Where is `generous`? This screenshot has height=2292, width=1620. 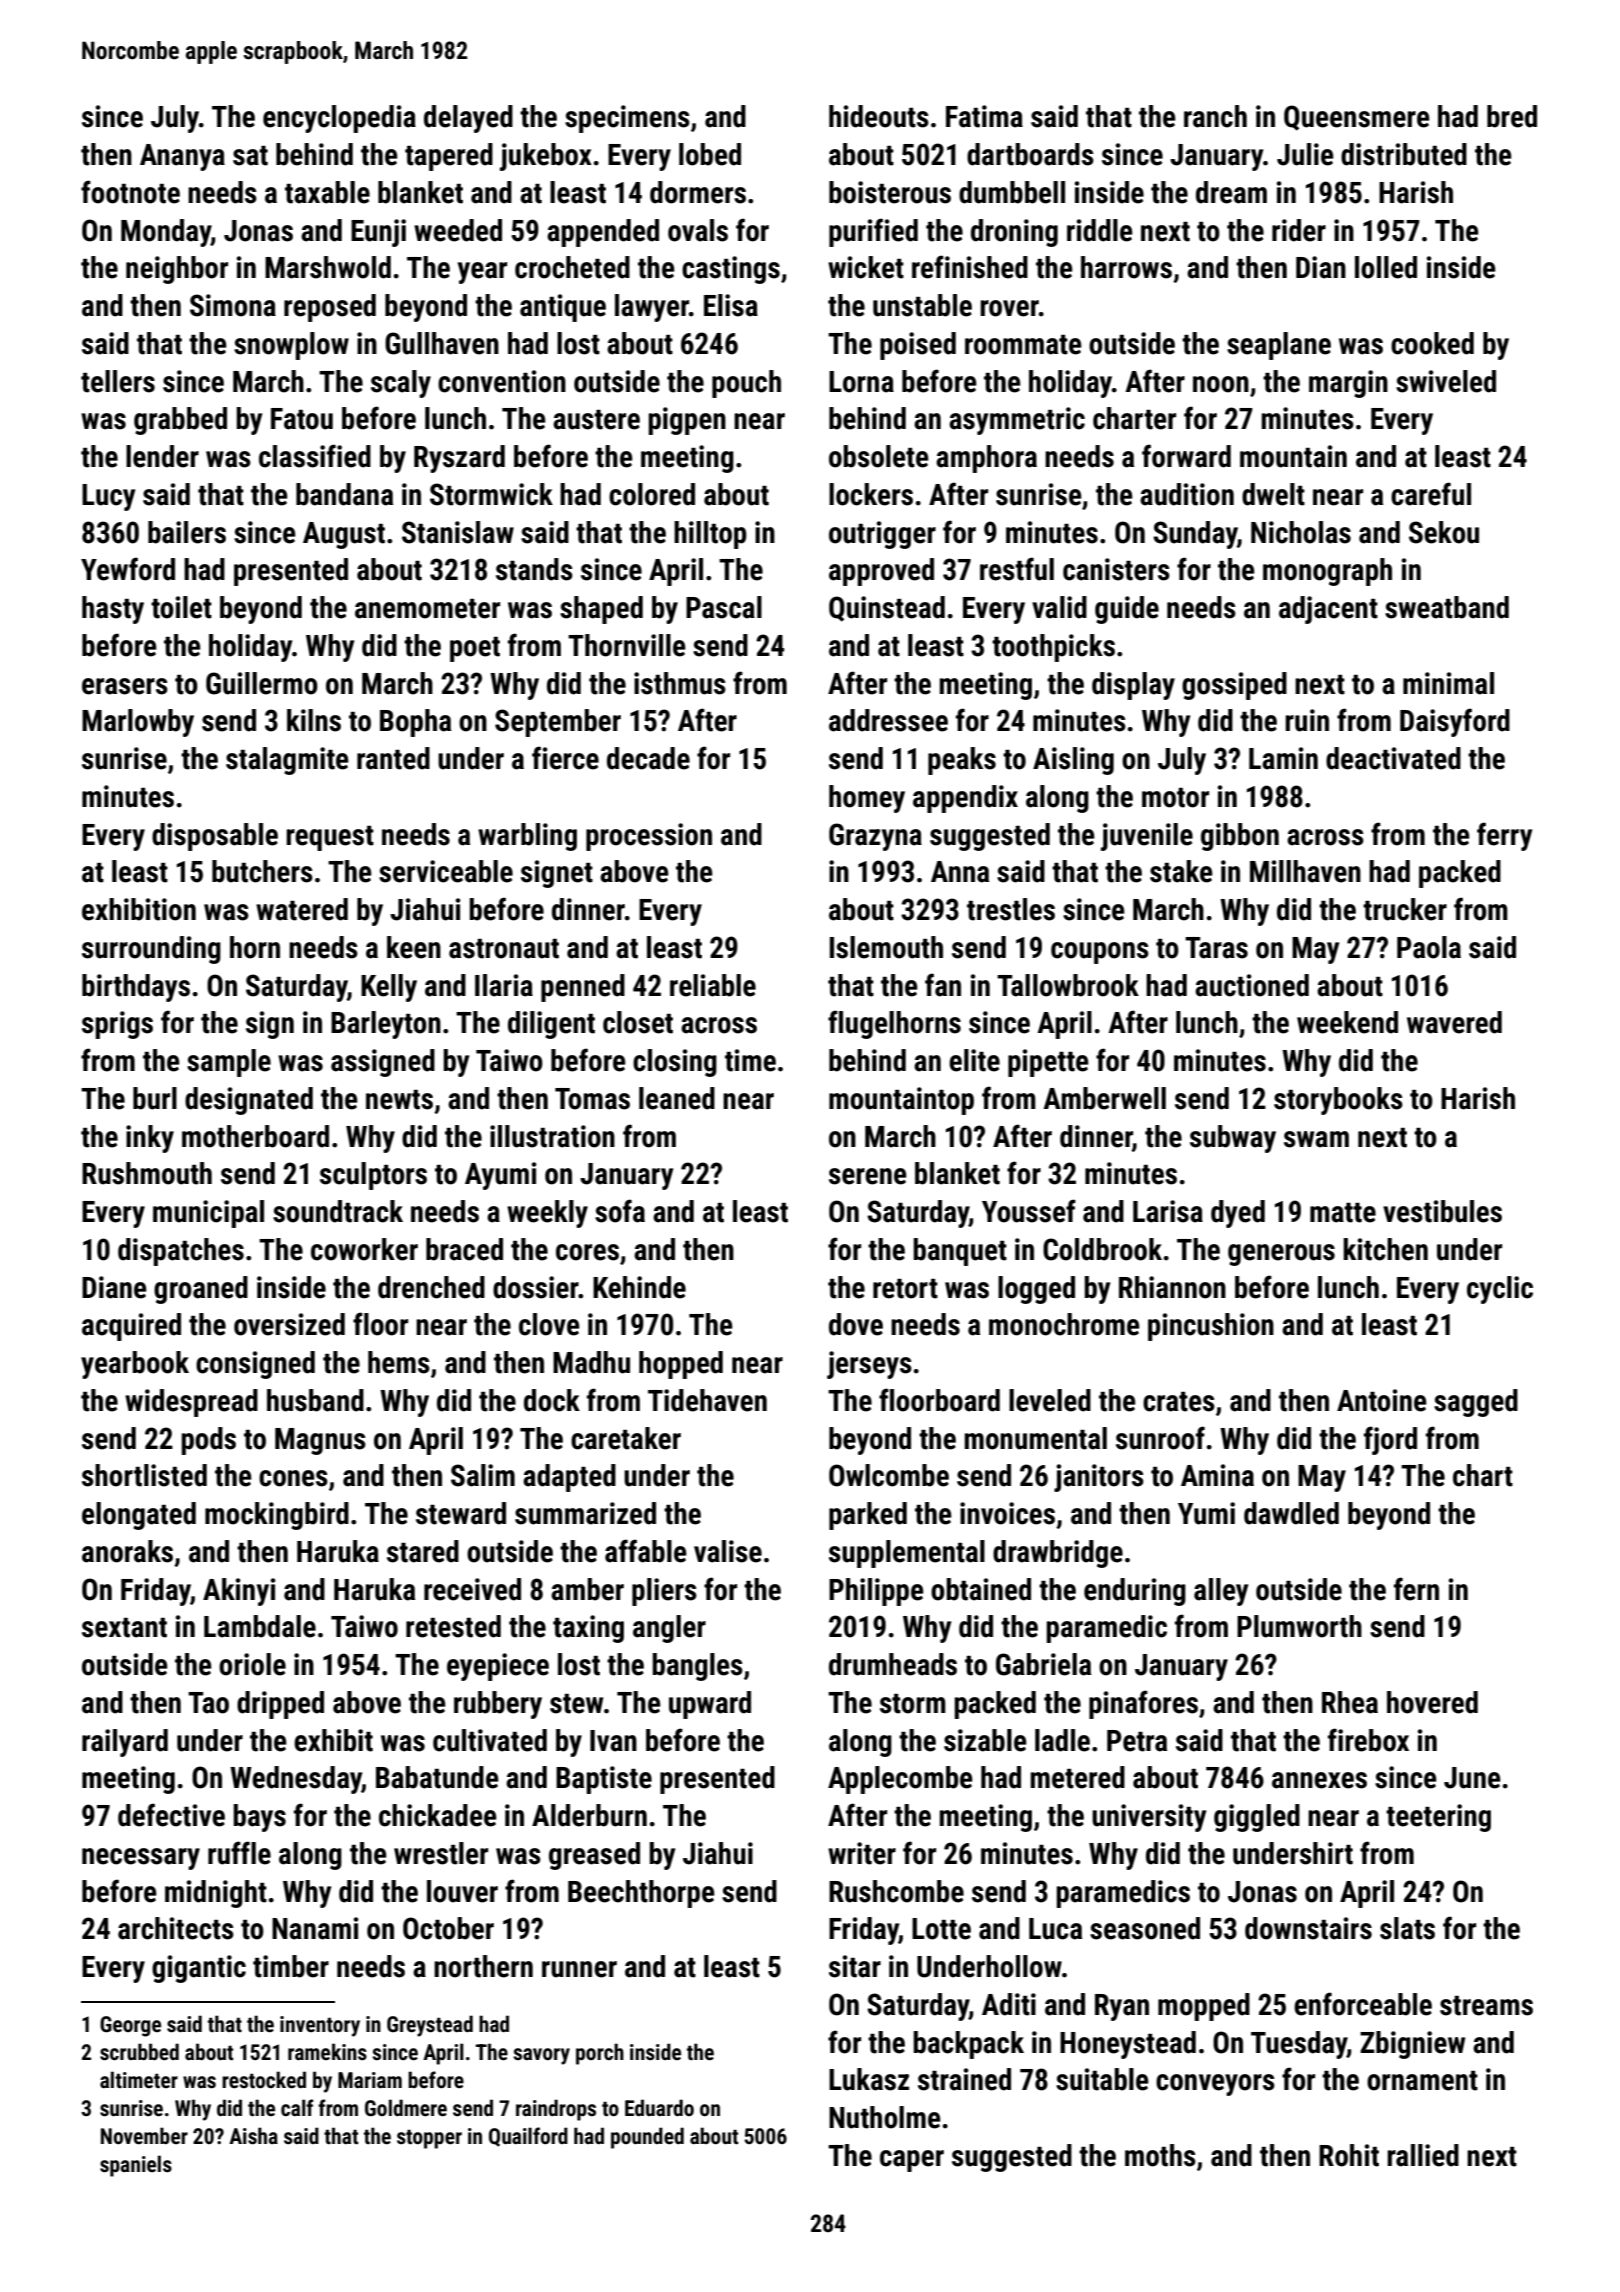 generous is located at coordinates (1281, 1255).
